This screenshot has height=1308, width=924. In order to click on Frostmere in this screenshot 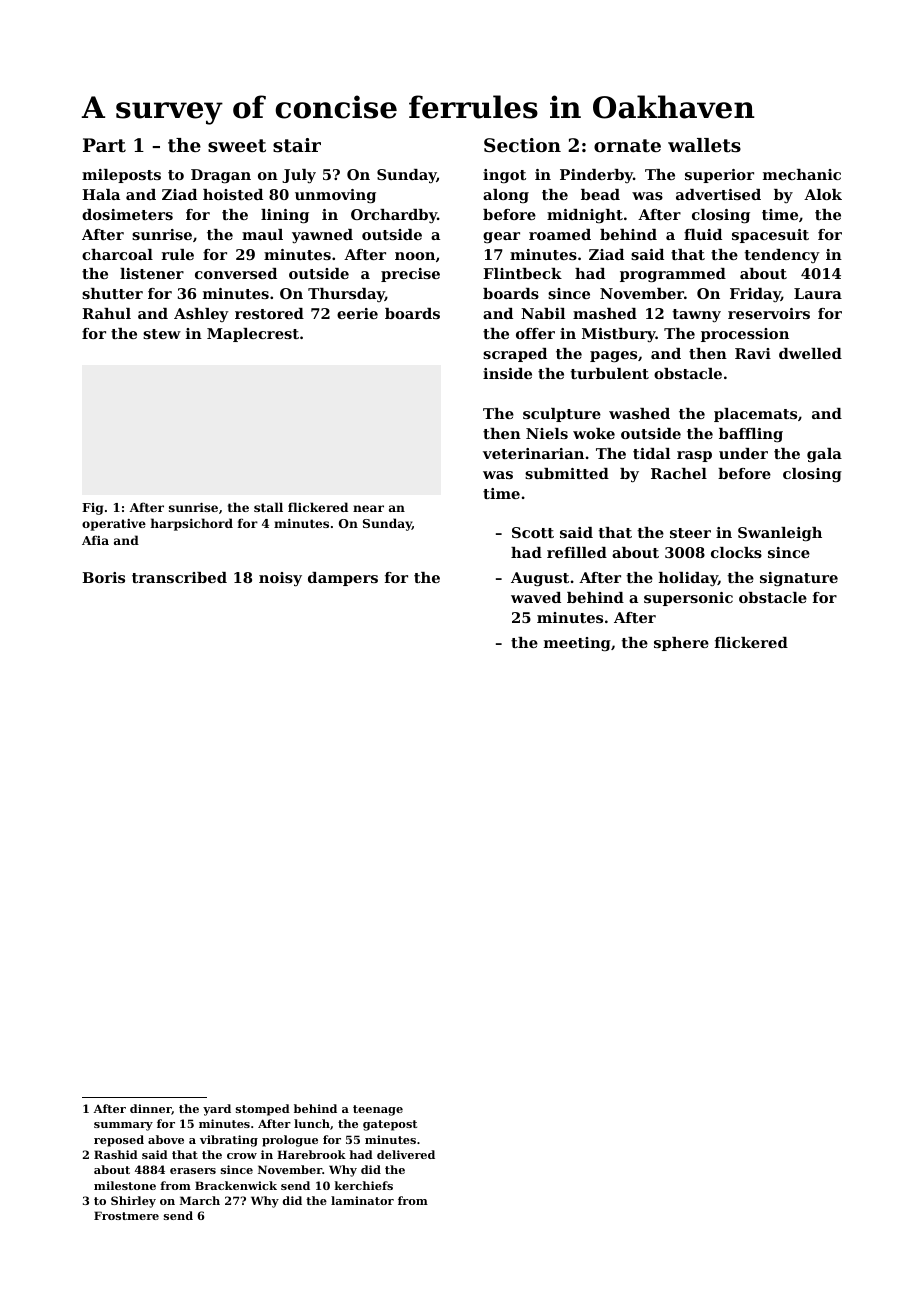, I will do `click(126, 1215)`.
